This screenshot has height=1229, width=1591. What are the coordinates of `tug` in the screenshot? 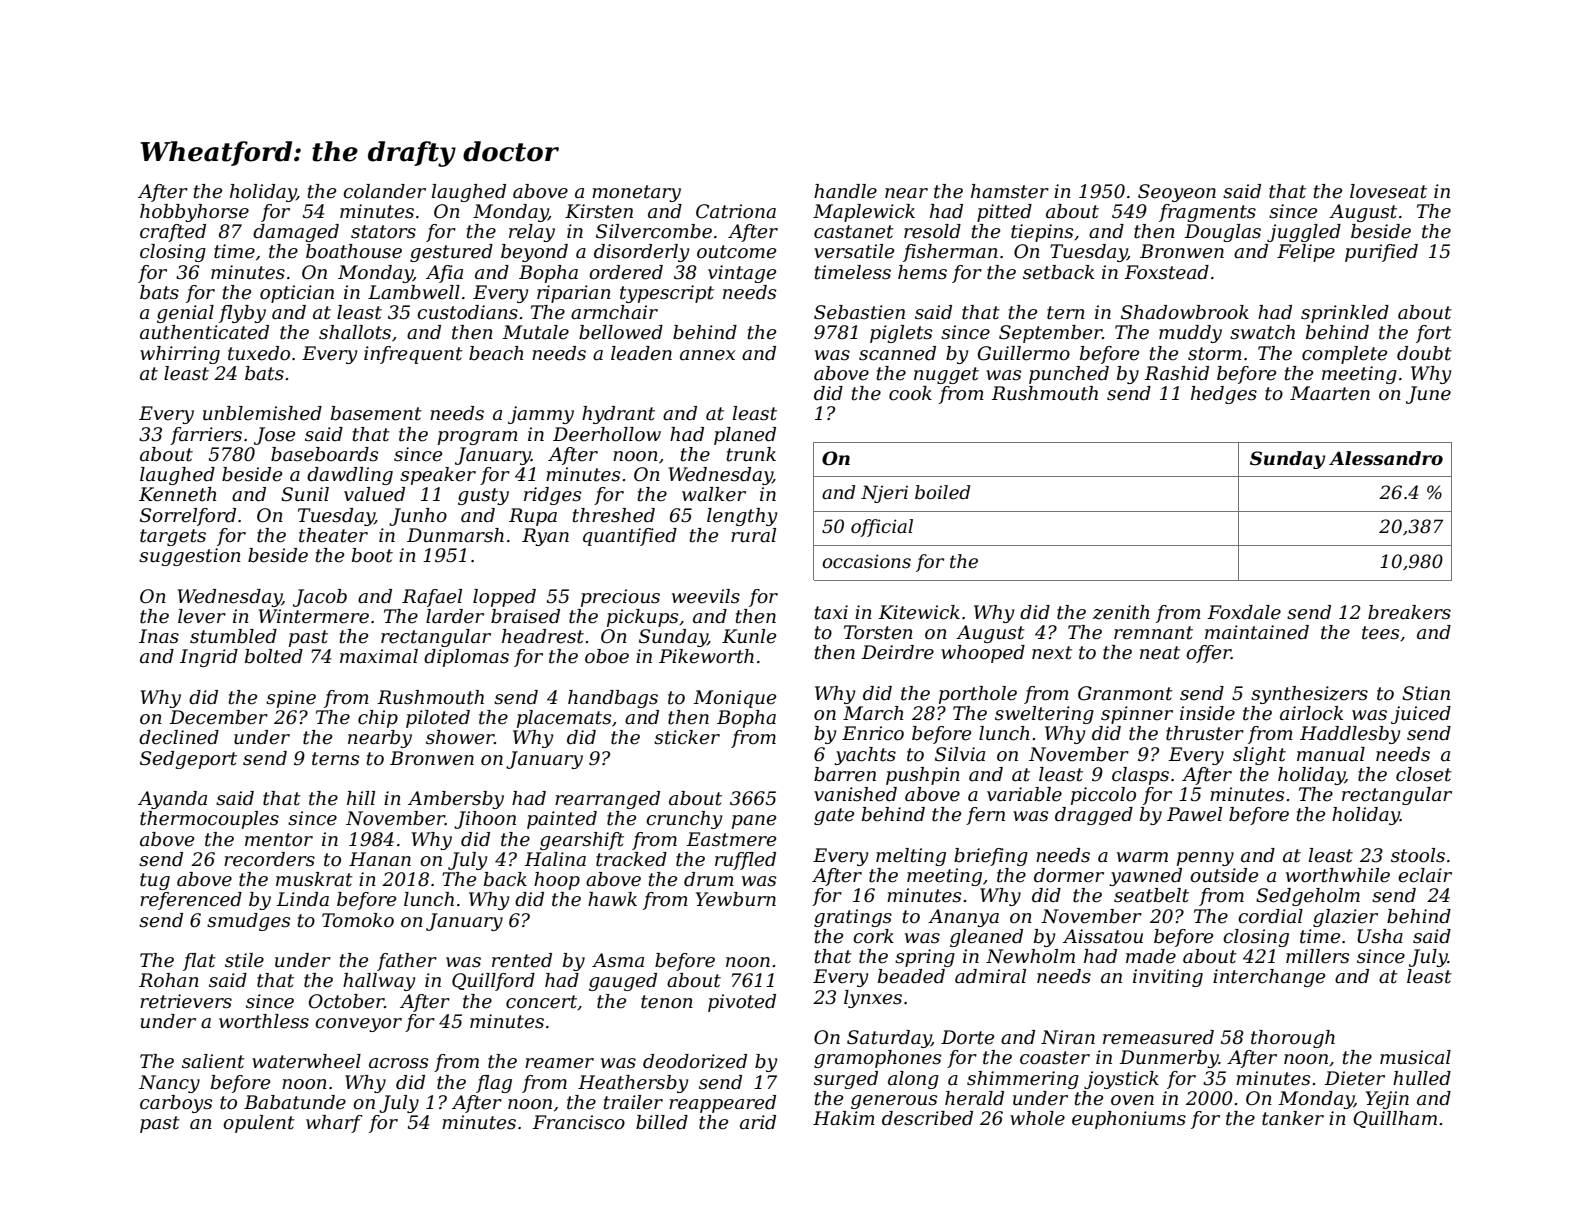 It's located at (155, 881).
